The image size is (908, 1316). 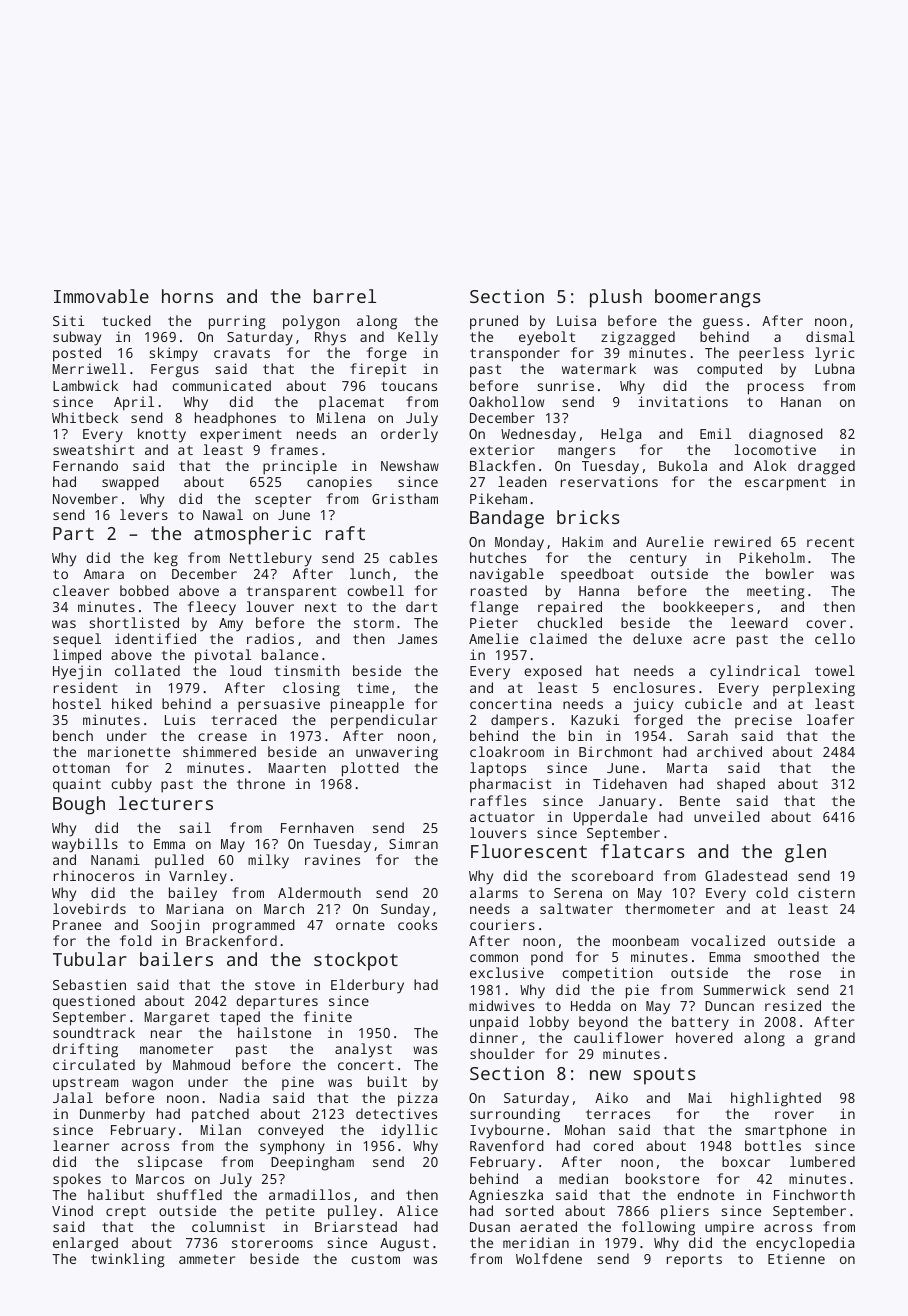 What do you see at coordinates (85, 845) in the screenshot?
I see `waybills` at bounding box center [85, 845].
